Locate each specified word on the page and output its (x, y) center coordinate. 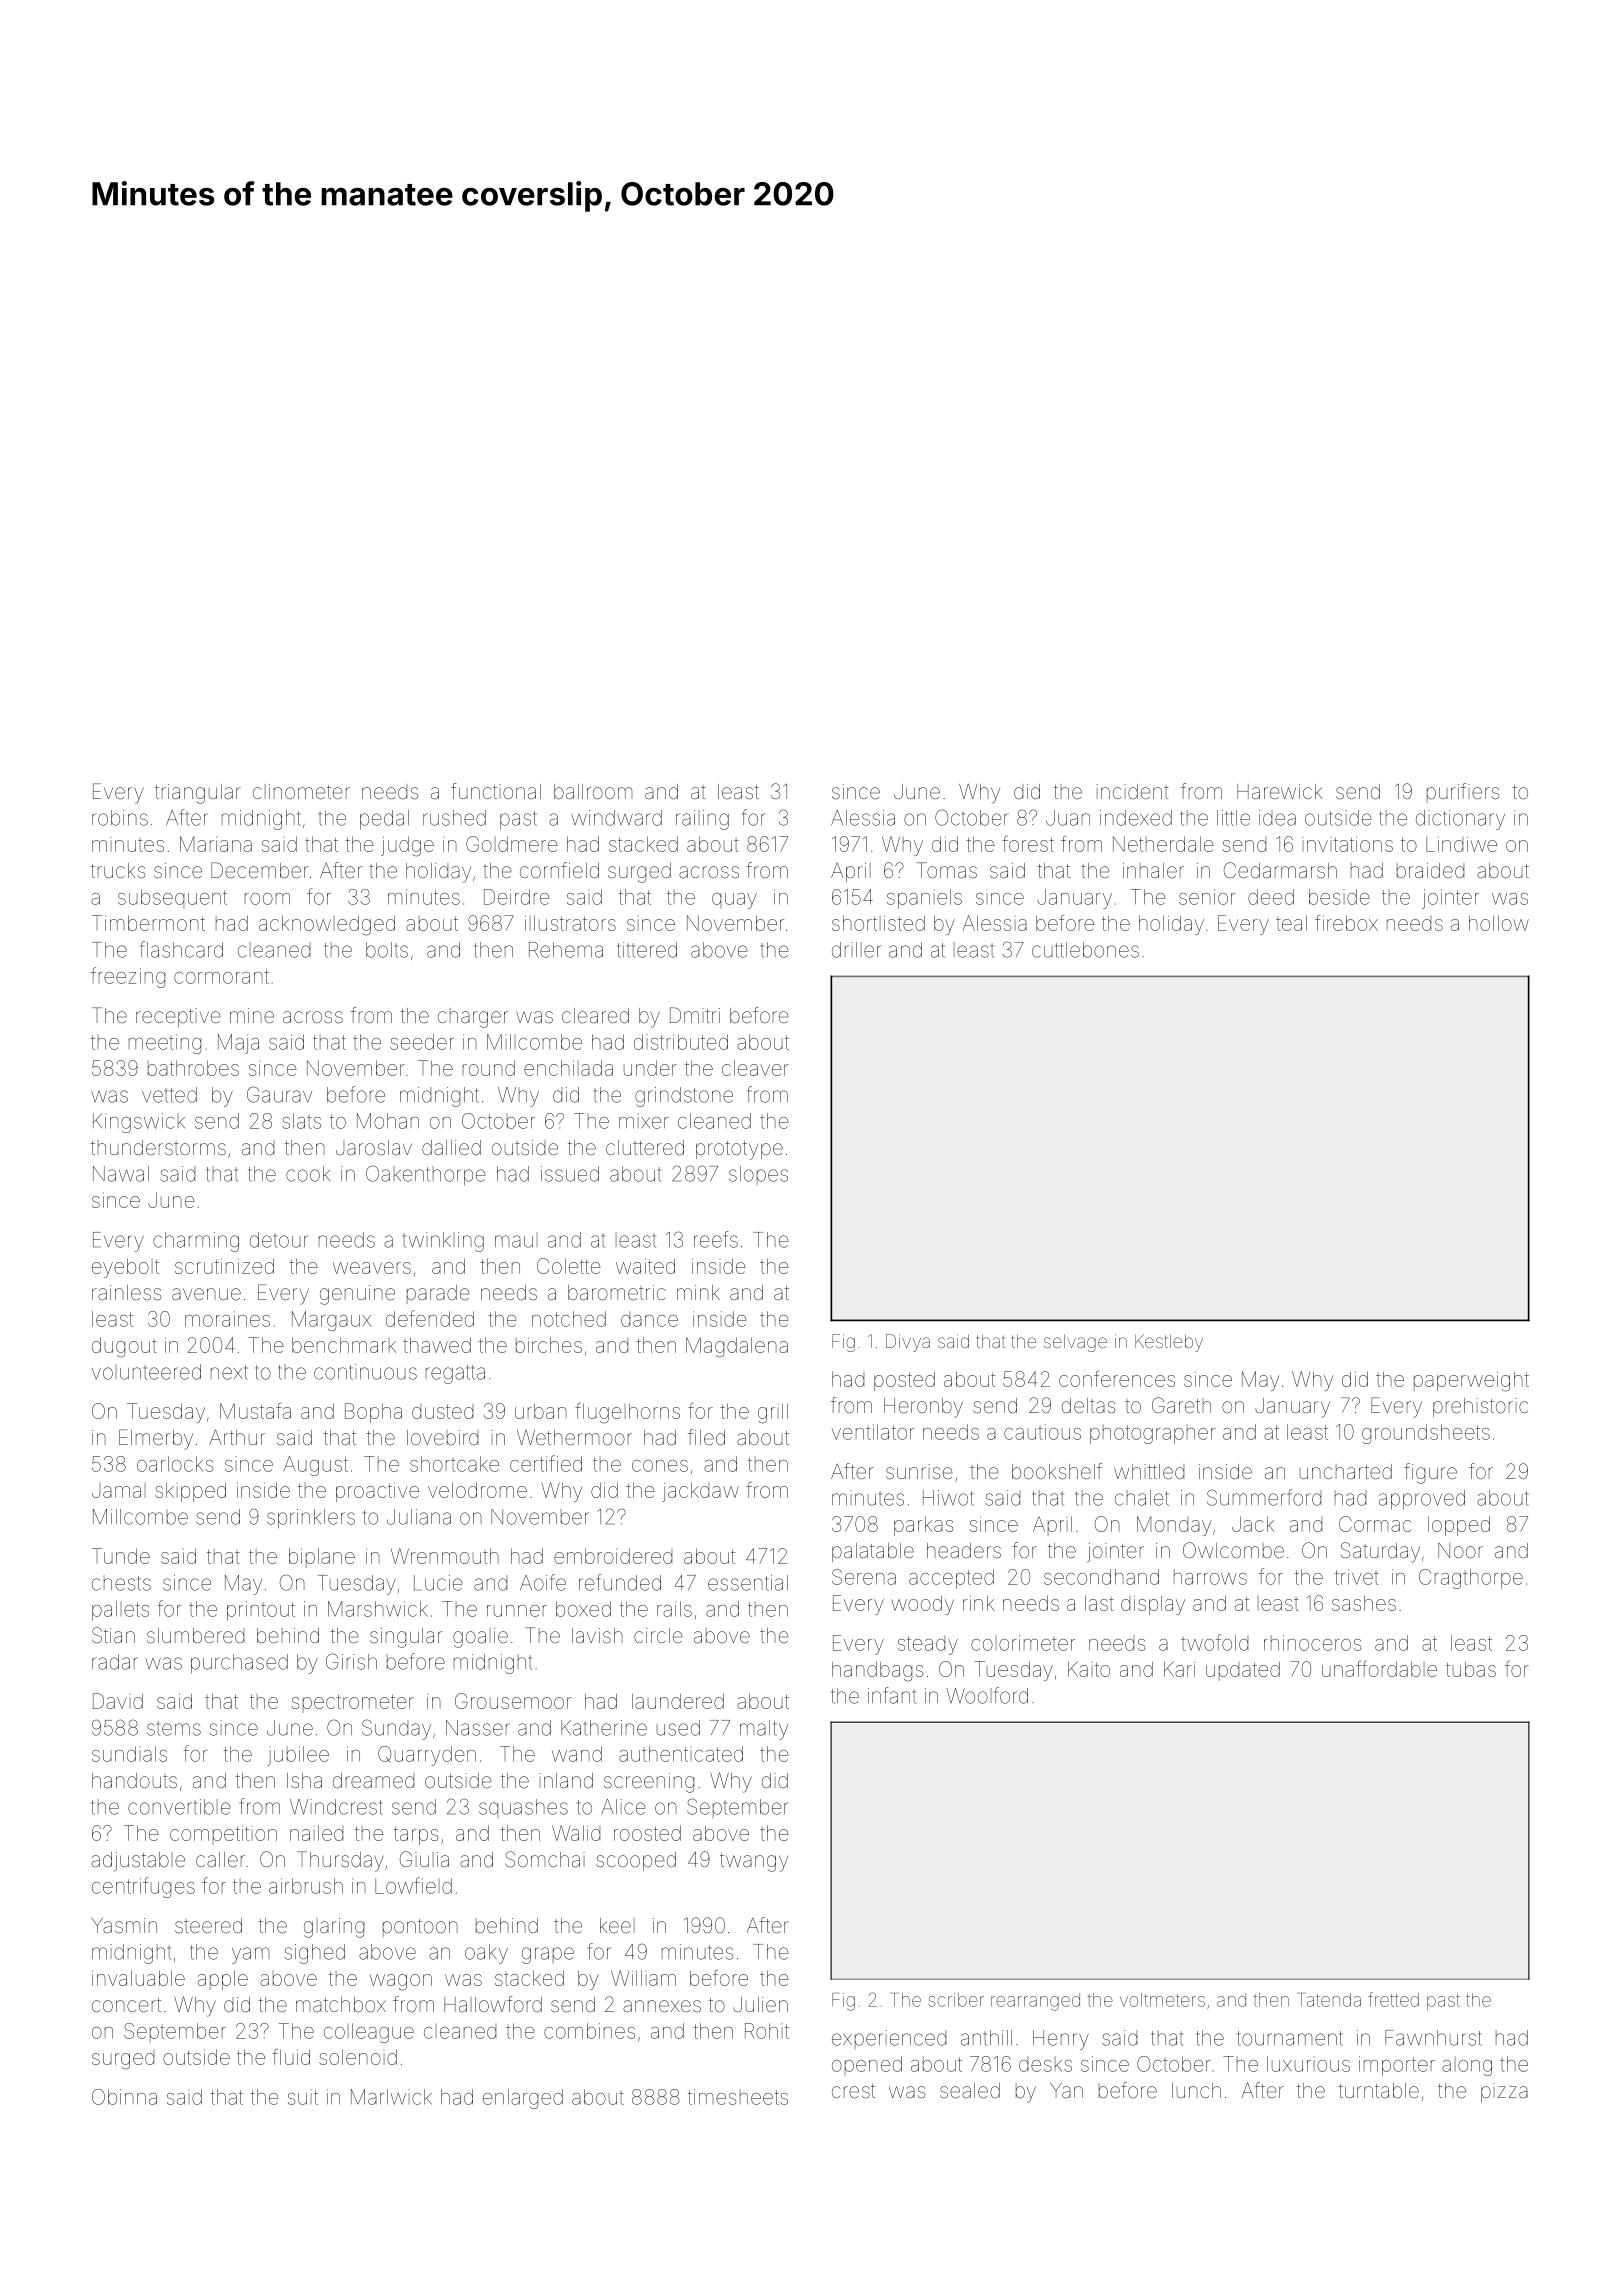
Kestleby (1169, 1343)
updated (1243, 1671)
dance (649, 1319)
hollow (1499, 923)
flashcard (181, 949)
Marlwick (391, 2097)
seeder (422, 1042)
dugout (124, 1347)
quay (734, 901)
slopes (758, 1175)
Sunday (396, 1729)
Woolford (987, 1695)
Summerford (1264, 1497)
